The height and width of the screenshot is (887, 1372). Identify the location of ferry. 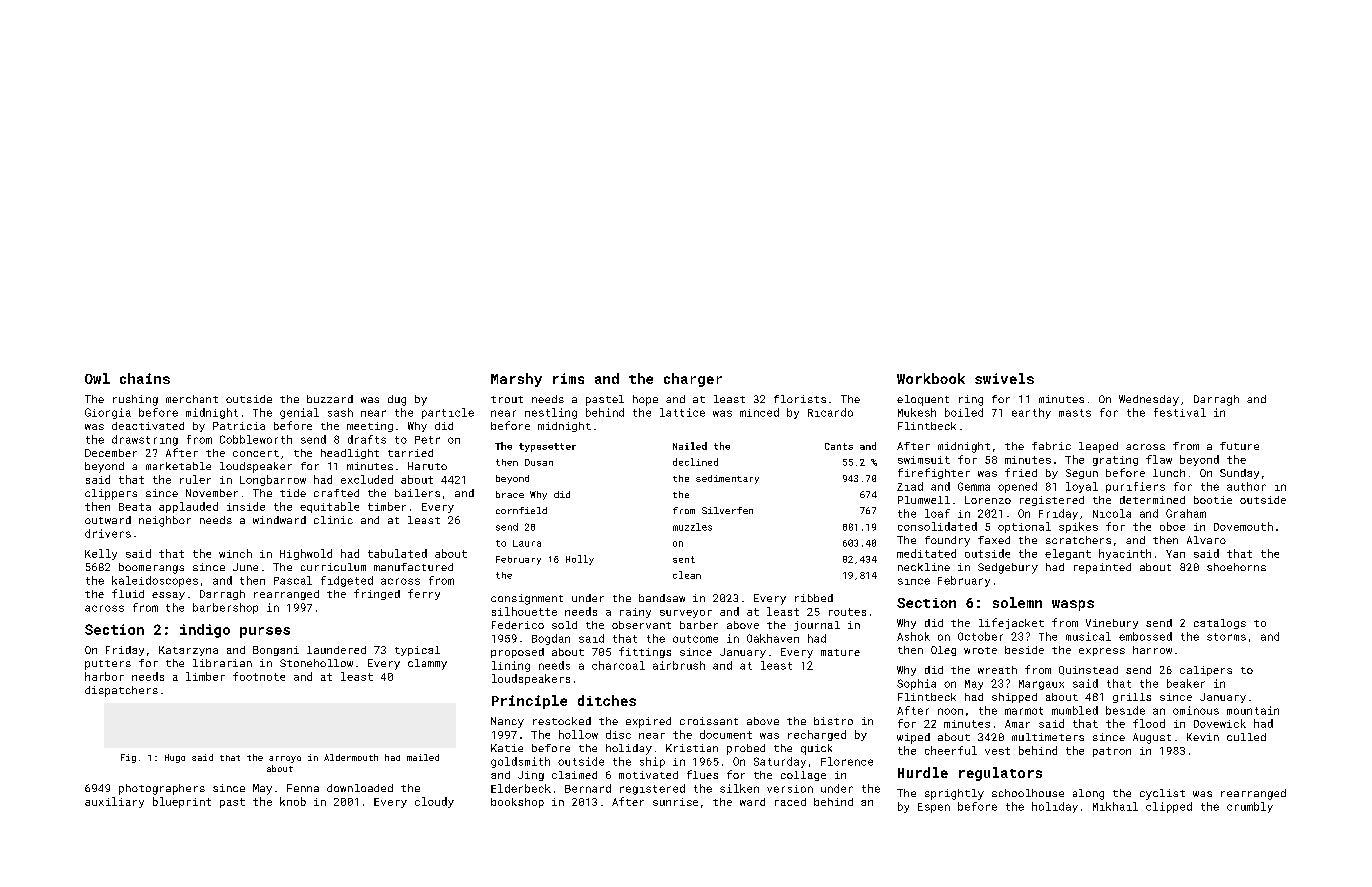
(424, 594).
